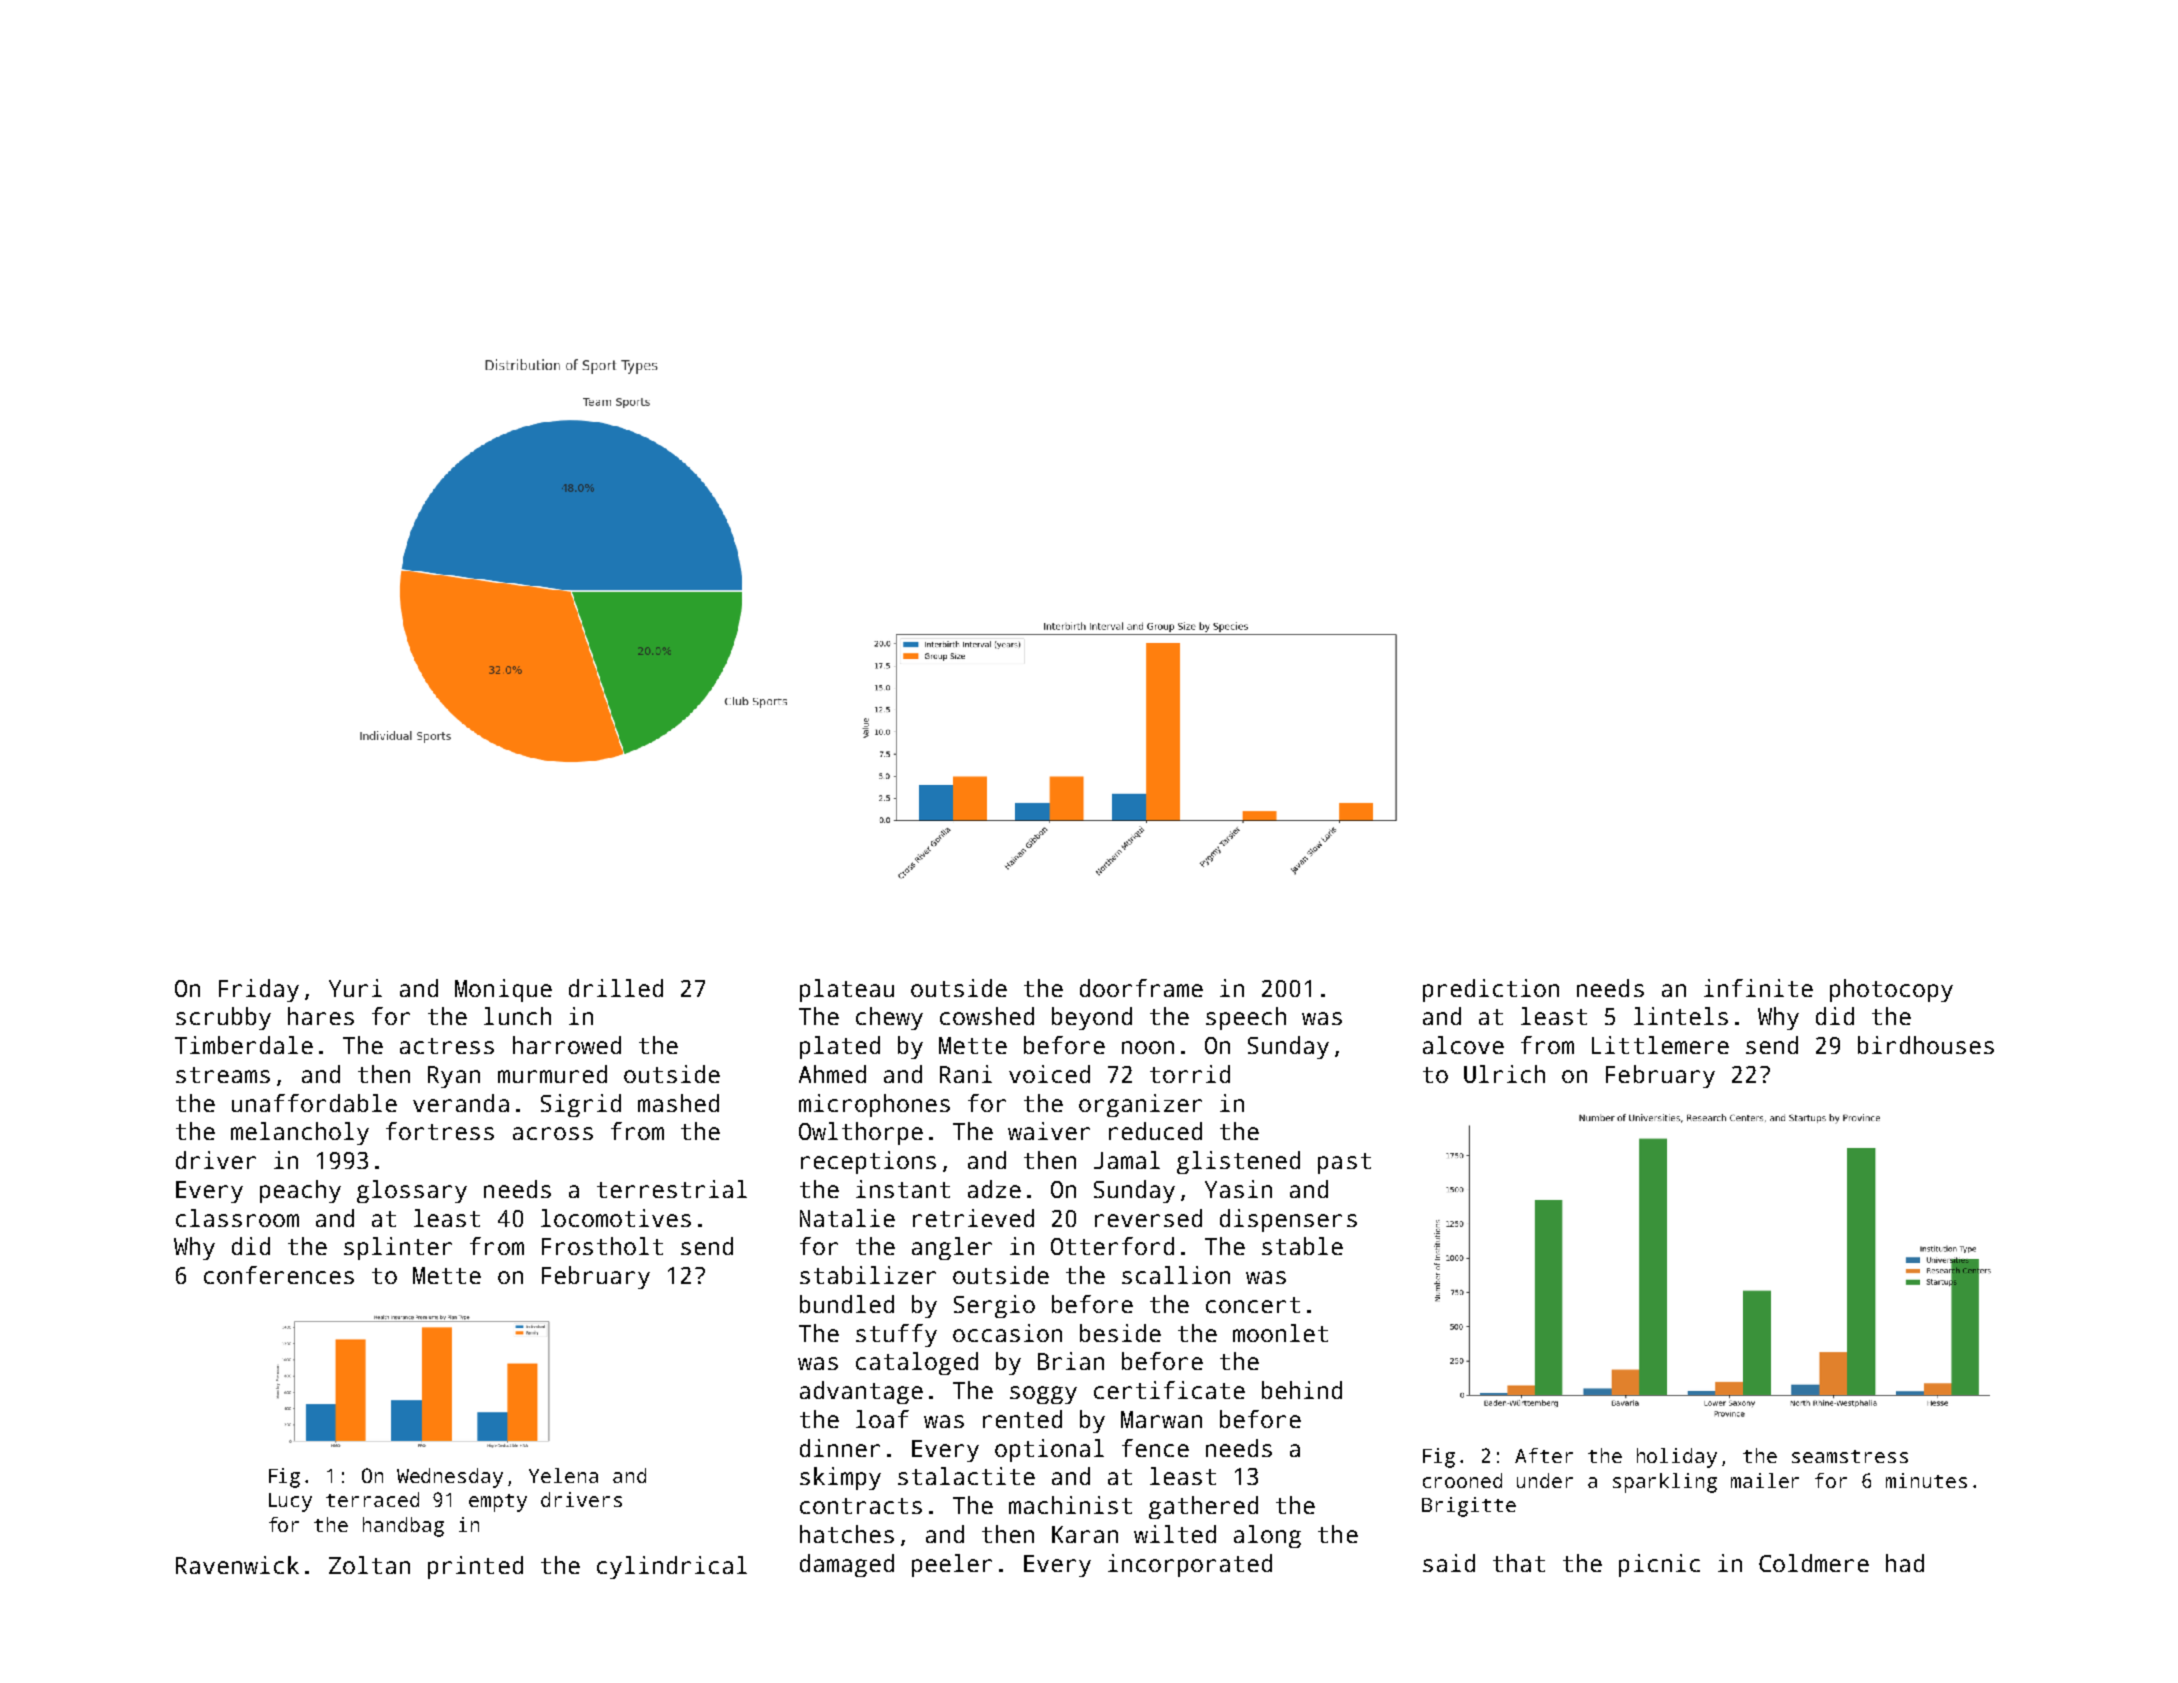 This screenshot has height=1683, width=2178. Describe the element at coordinates (966, 1074) in the screenshot. I see `Rani` at that location.
